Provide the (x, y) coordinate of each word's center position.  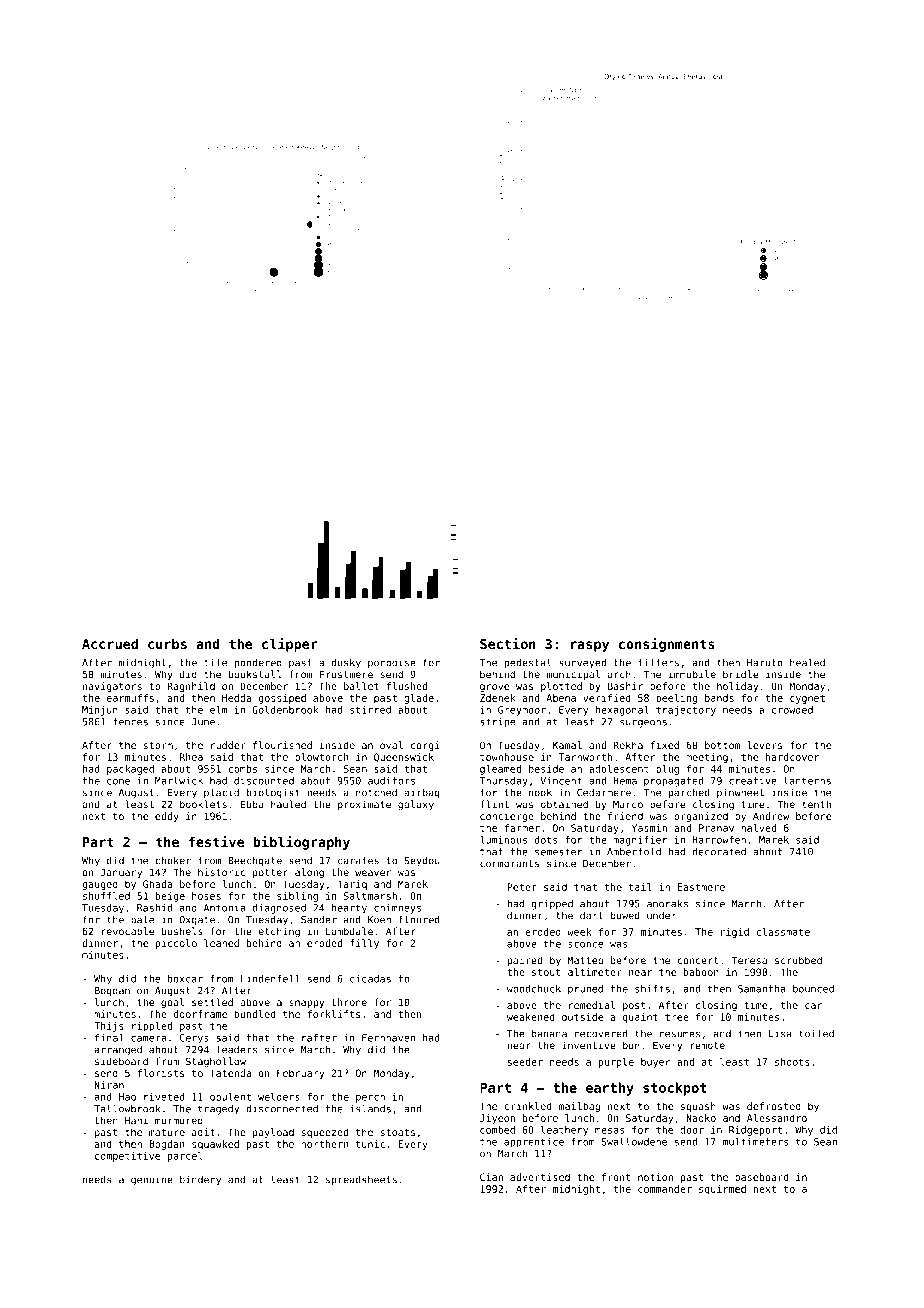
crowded (792, 710)
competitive (128, 1157)
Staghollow (216, 1062)
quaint (640, 1018)
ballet (361, 686)
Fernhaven (388, 1038)
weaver (373, 873)
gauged (100, 885)
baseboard (762, 1177)
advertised (540, 1177)
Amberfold (634, 851)
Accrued (110, 643)
